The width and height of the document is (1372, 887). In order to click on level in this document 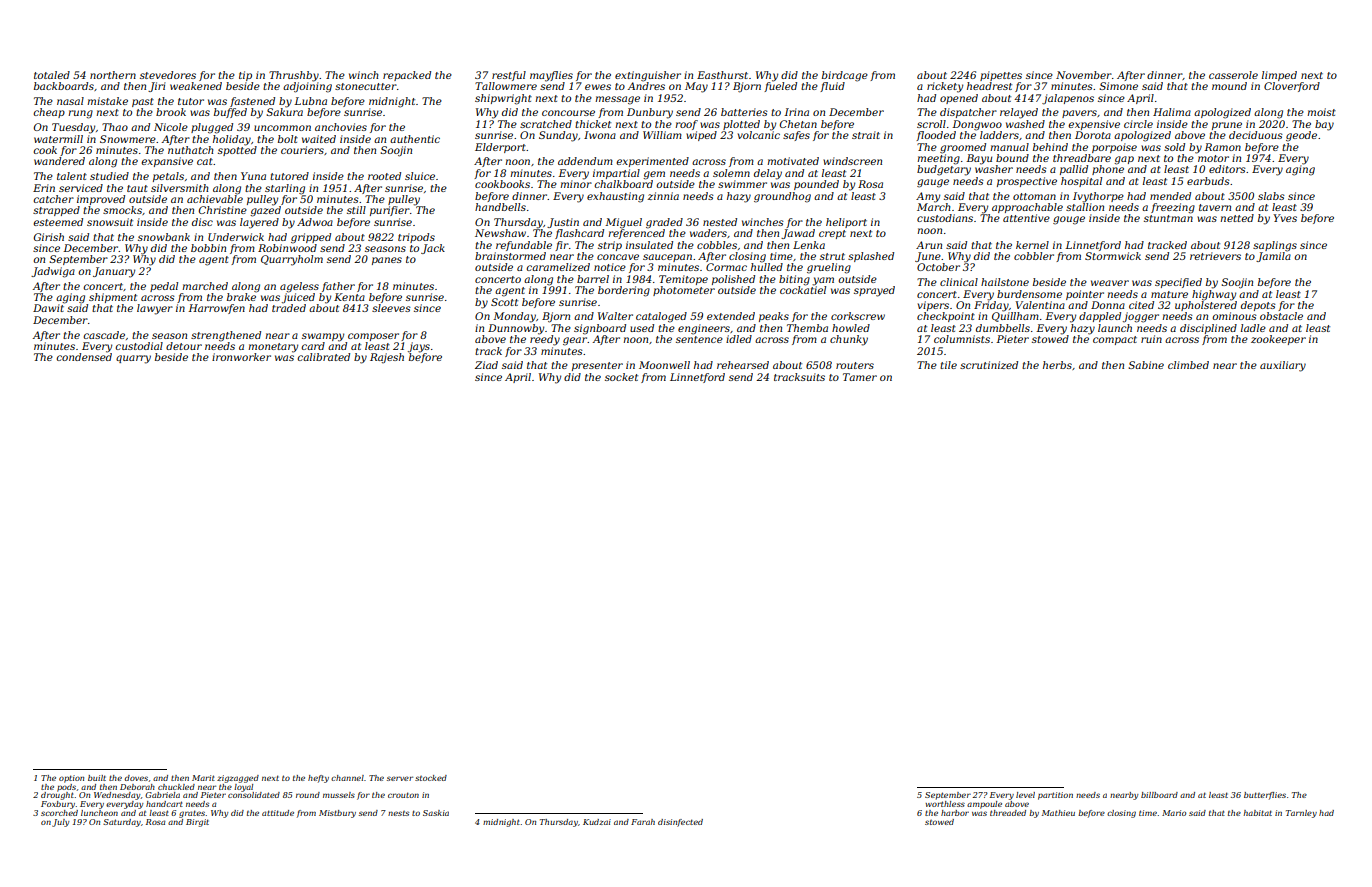, I will do `click(1025, 795)`.
